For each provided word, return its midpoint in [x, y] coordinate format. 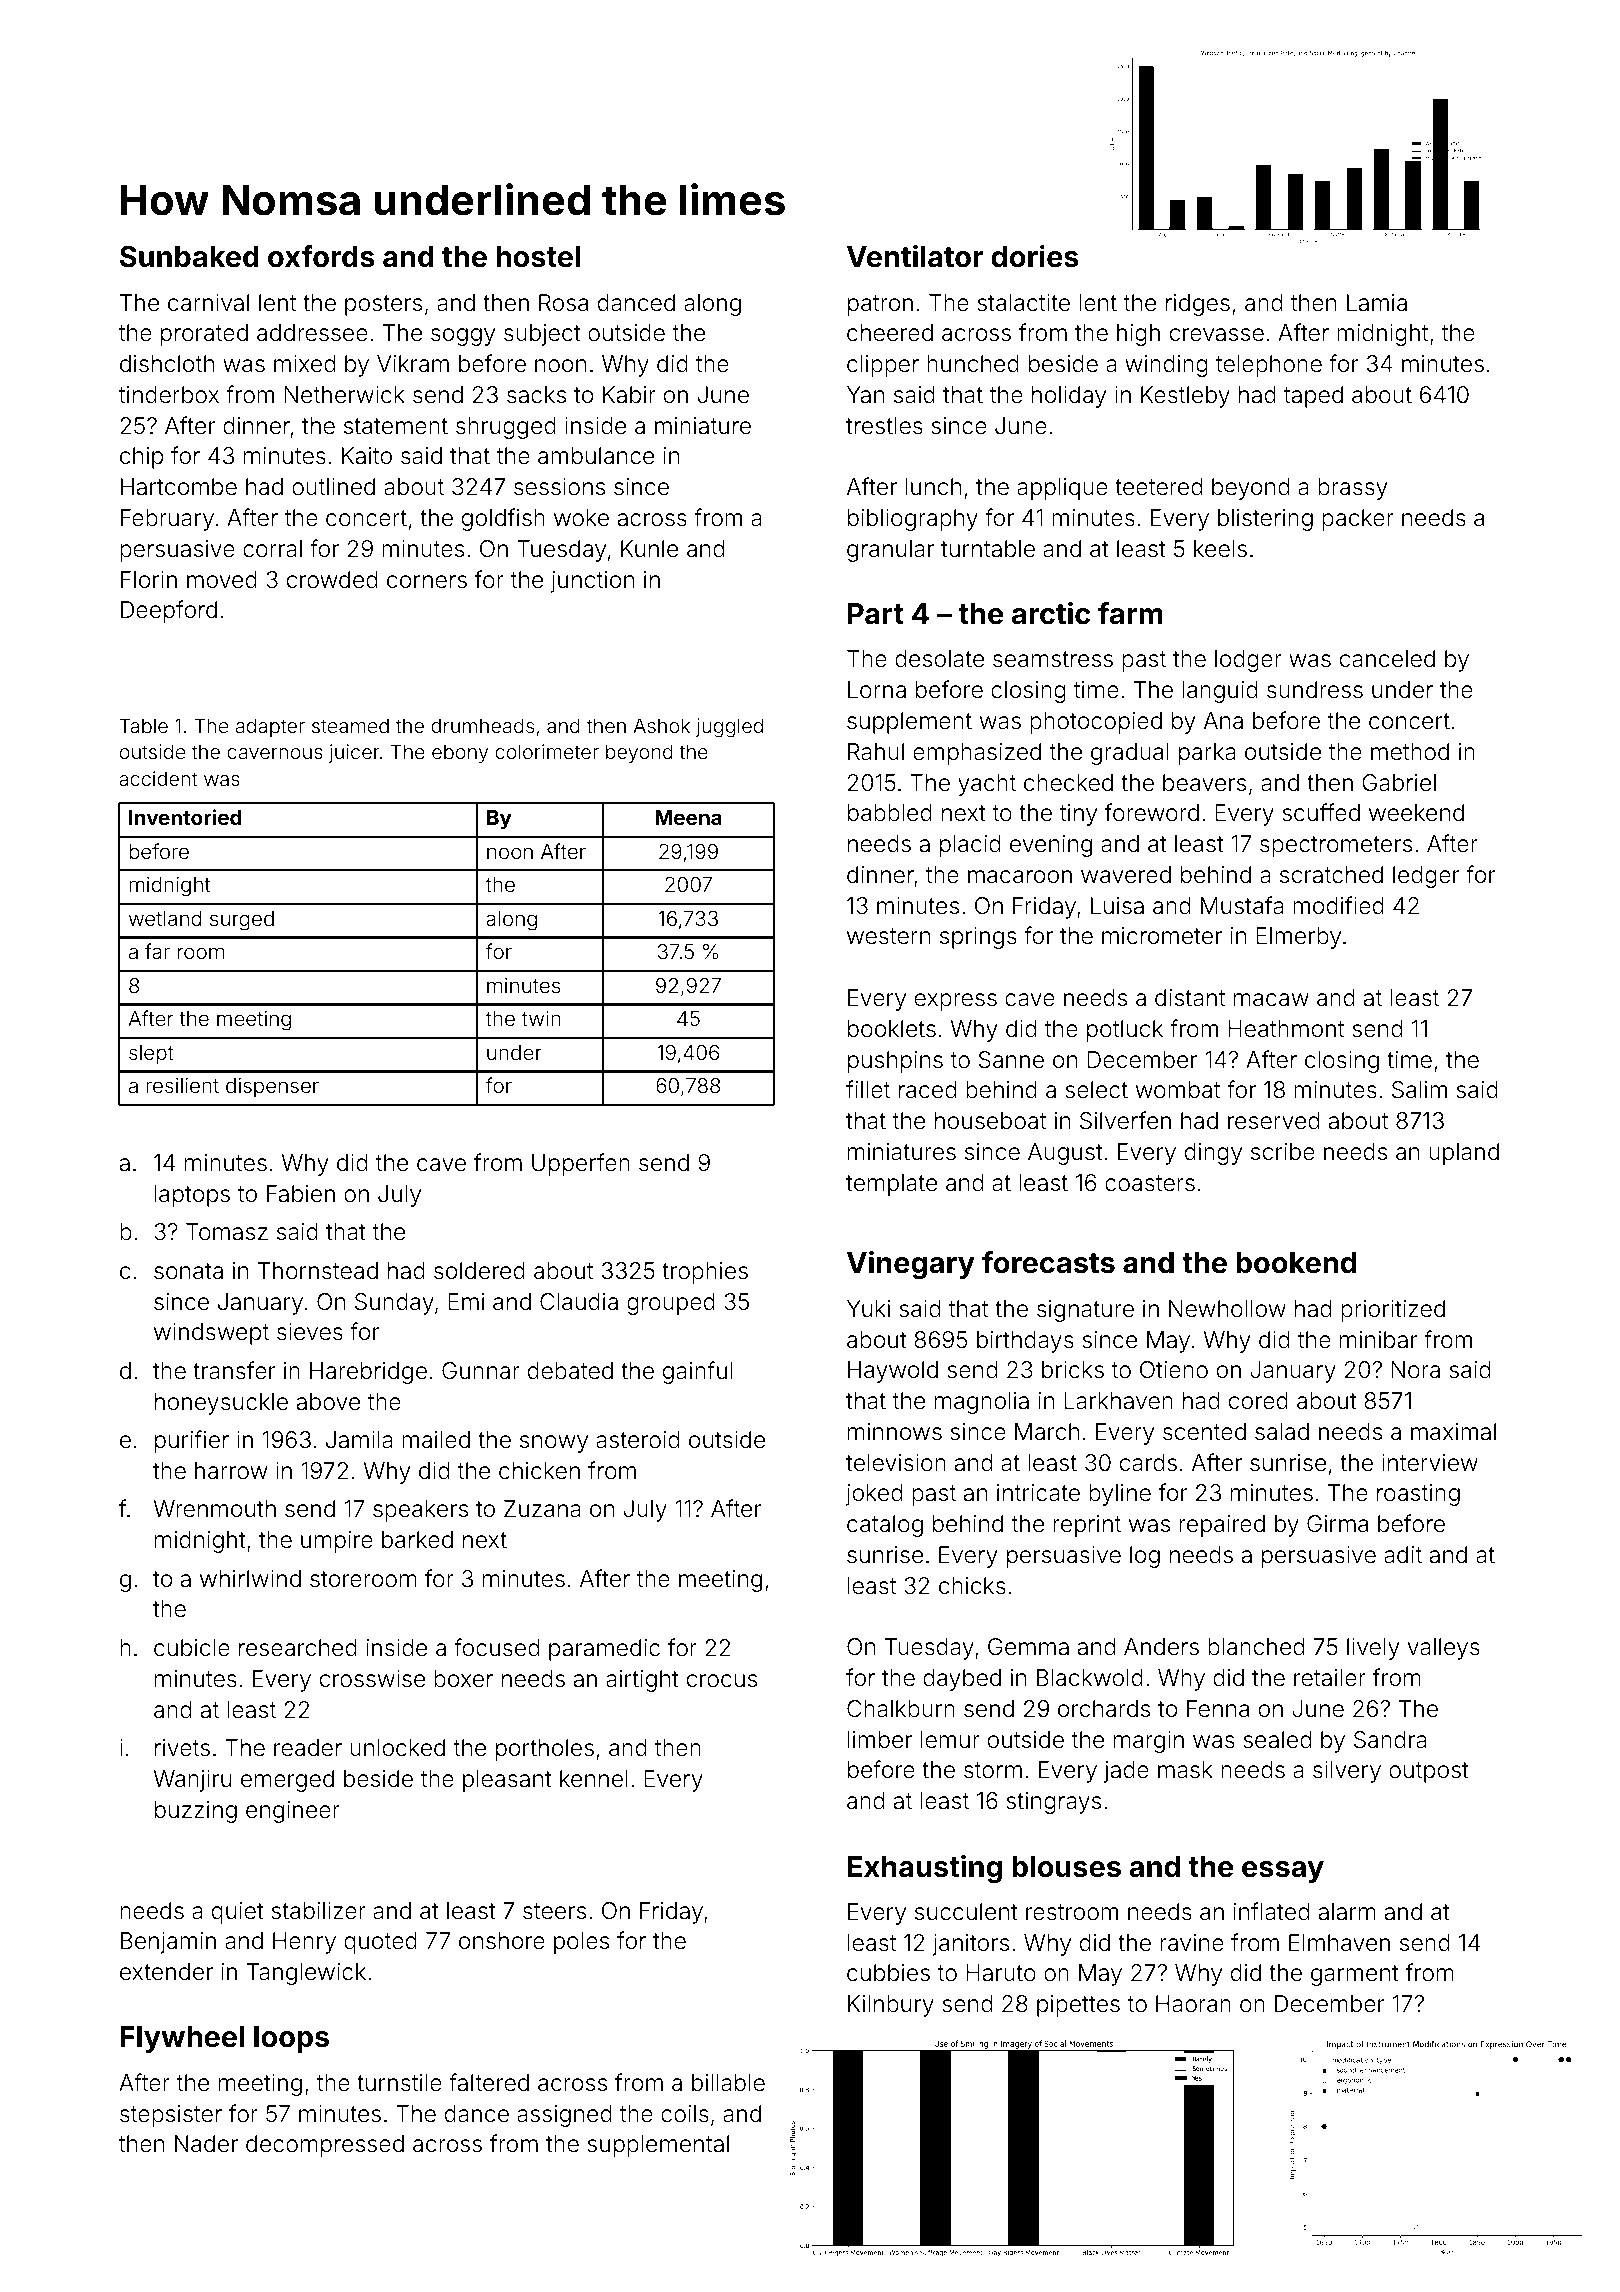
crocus [722, 1681]
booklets [892, 1029]
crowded [332, 580]
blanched [1256, 1647]
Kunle [649, 548]
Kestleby [1185, 397]
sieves [310, 1332]
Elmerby [1298, 938]
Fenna [1218, 1709]
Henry [304, 1943]
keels [1220, 549]
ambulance [596, 456]
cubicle [192, 1648]
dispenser [272, 1087]
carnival [208, 303]
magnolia [982, 1403]
